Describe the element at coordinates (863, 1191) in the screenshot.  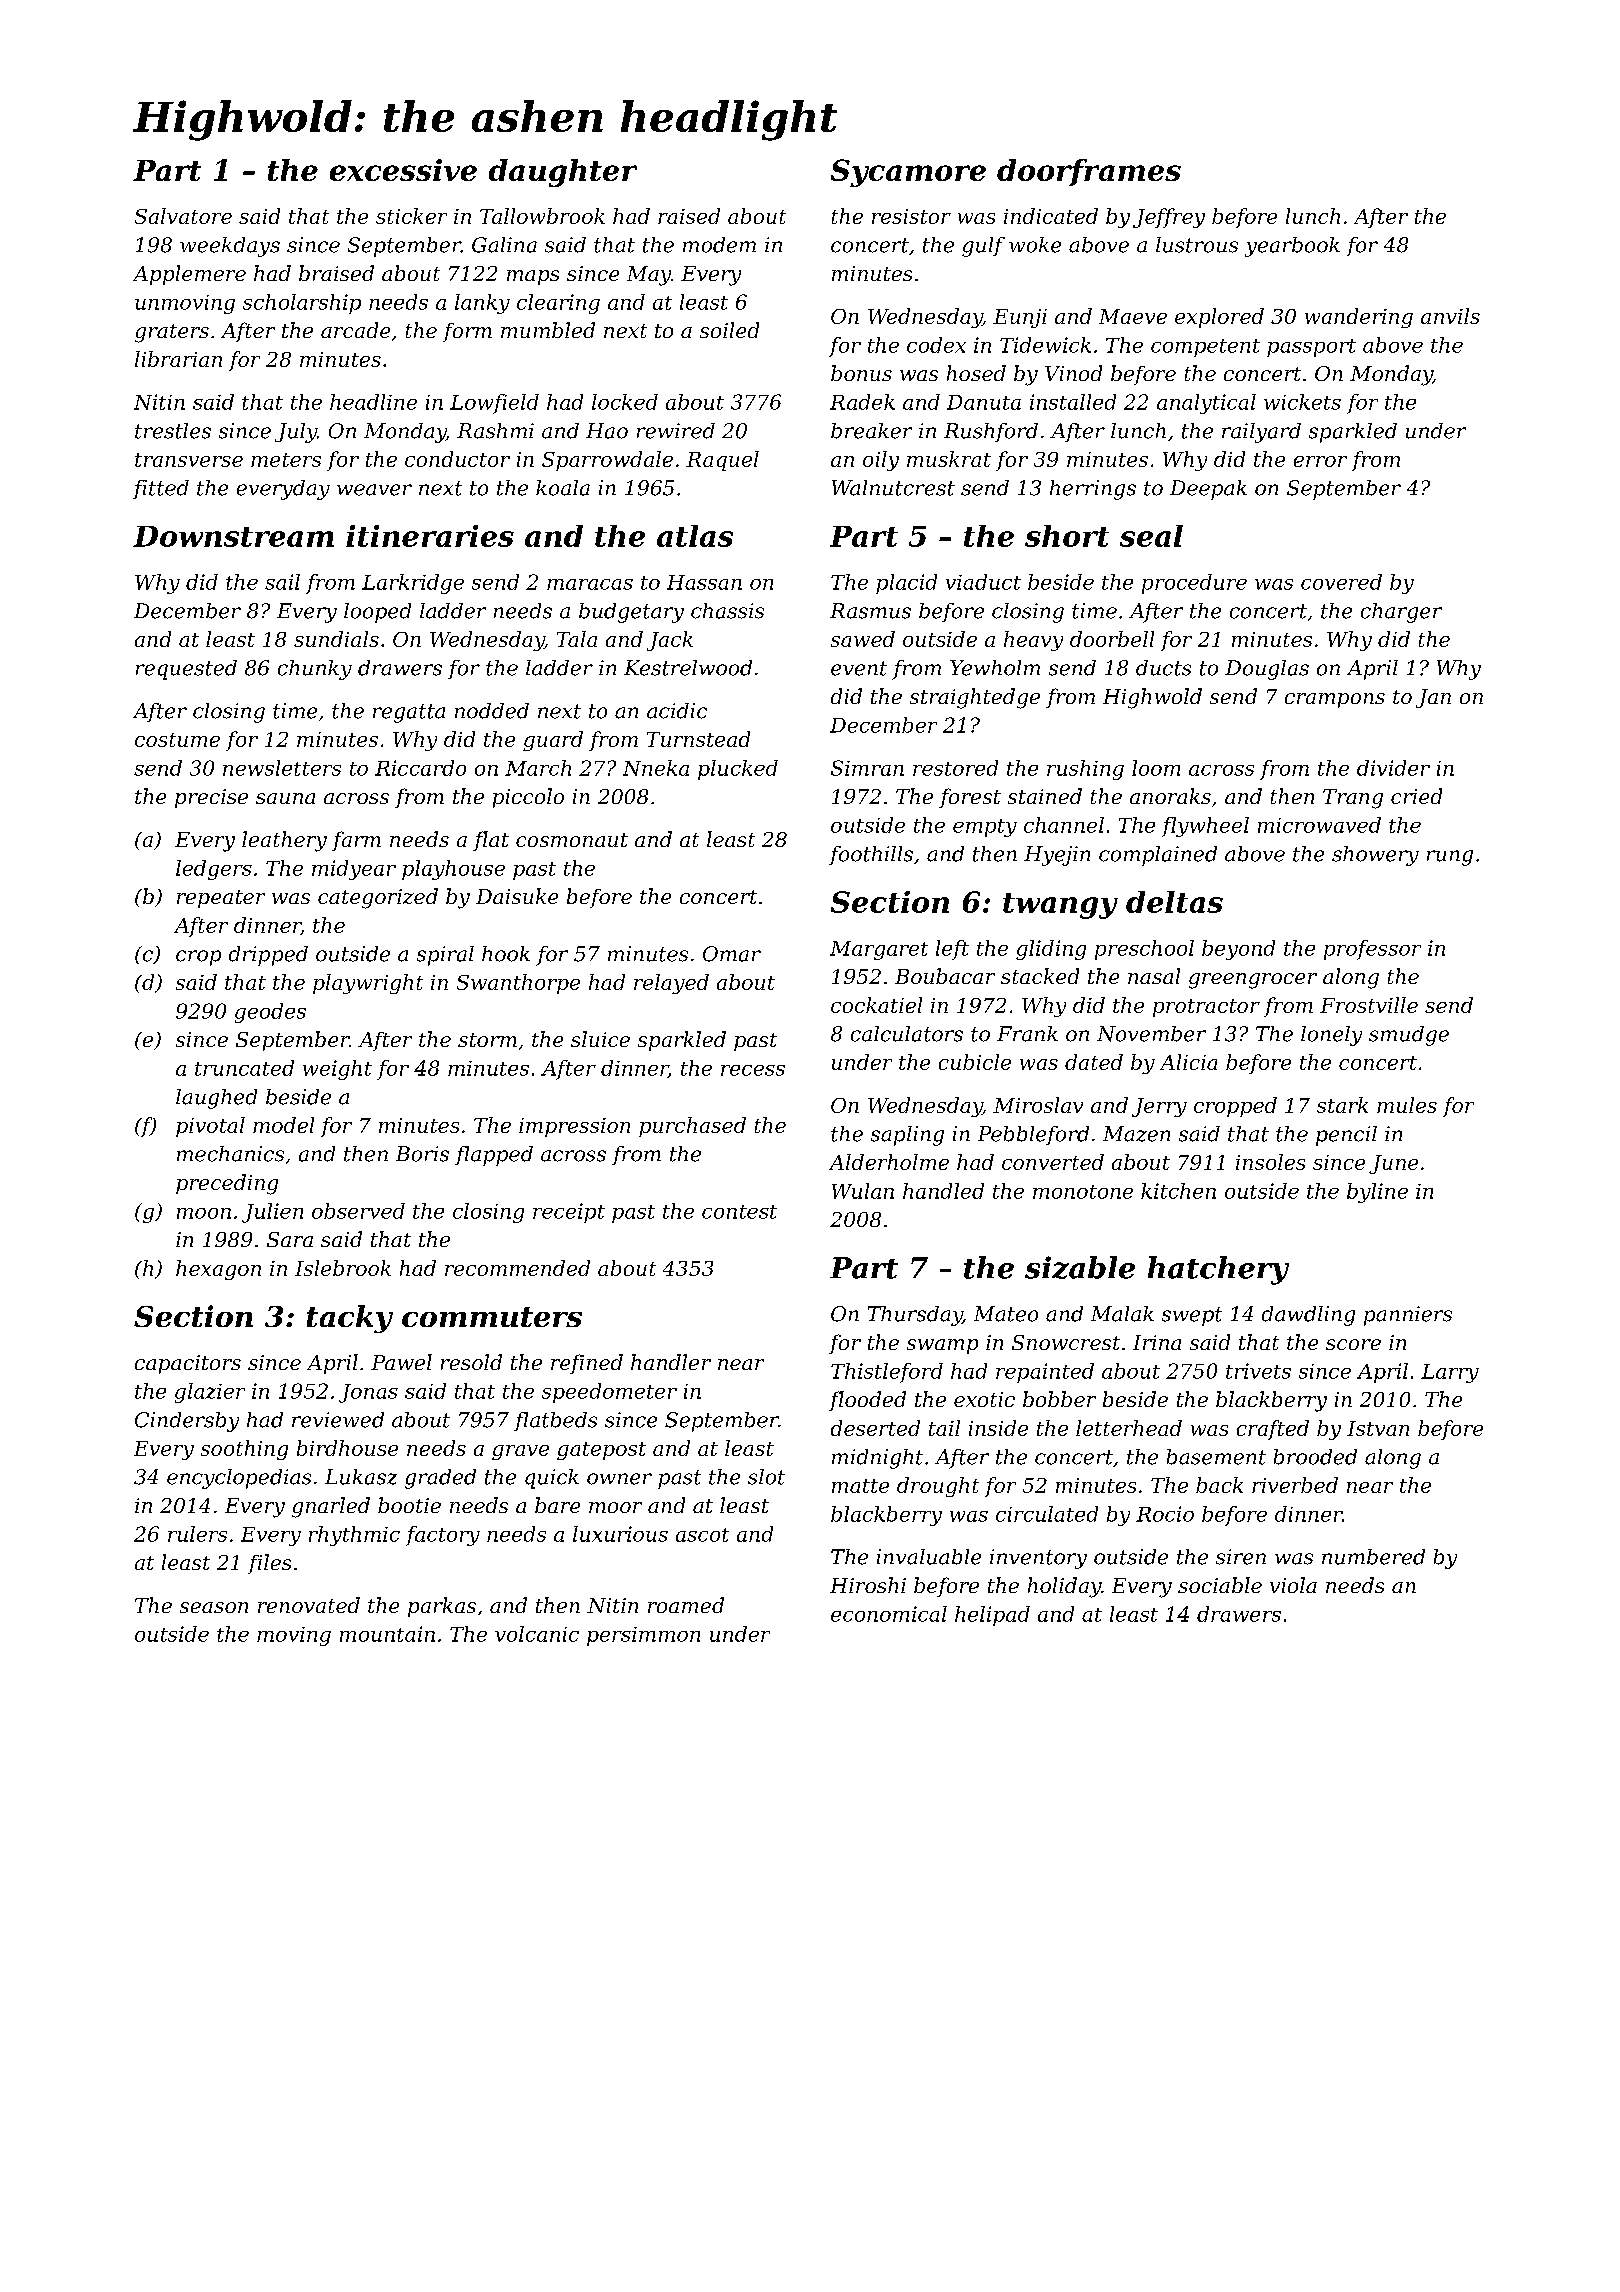
I see `Wulan` at that location.
